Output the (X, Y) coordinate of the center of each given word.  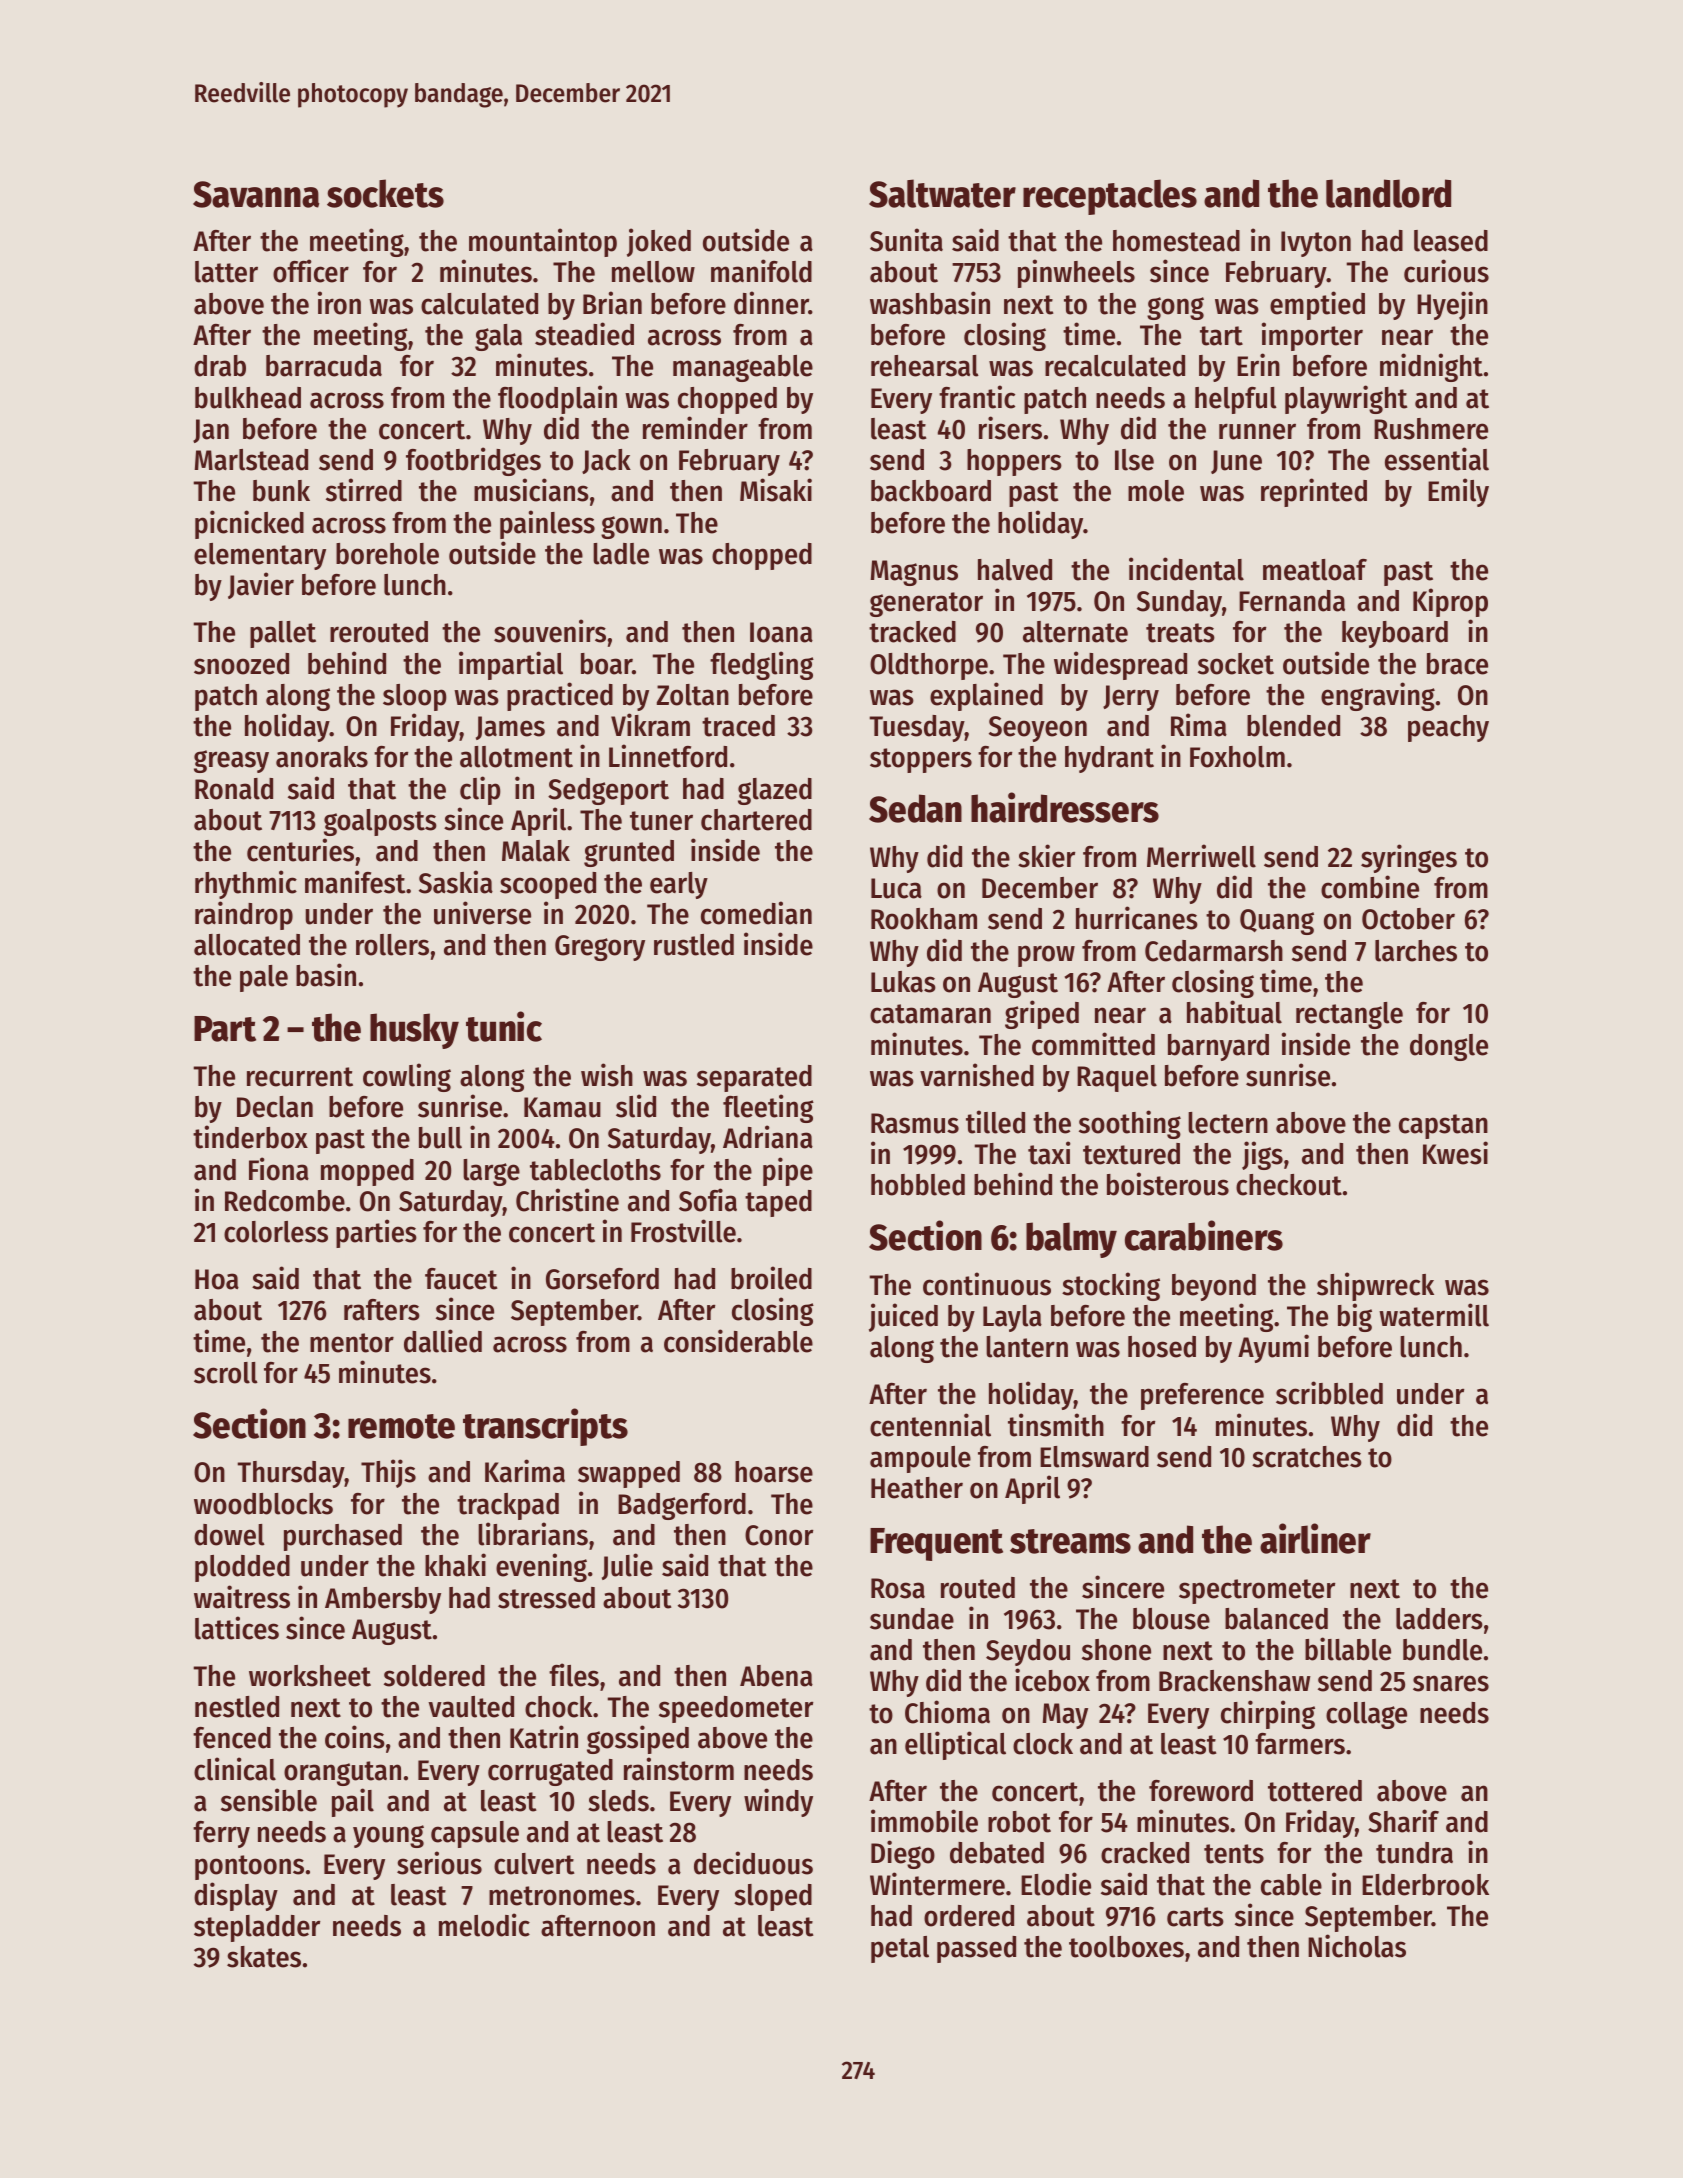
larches (1416, 951)
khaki (455, 1565)
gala (498, 337)
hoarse (774, 1472)
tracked (912, 632)
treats (1180, 633)
